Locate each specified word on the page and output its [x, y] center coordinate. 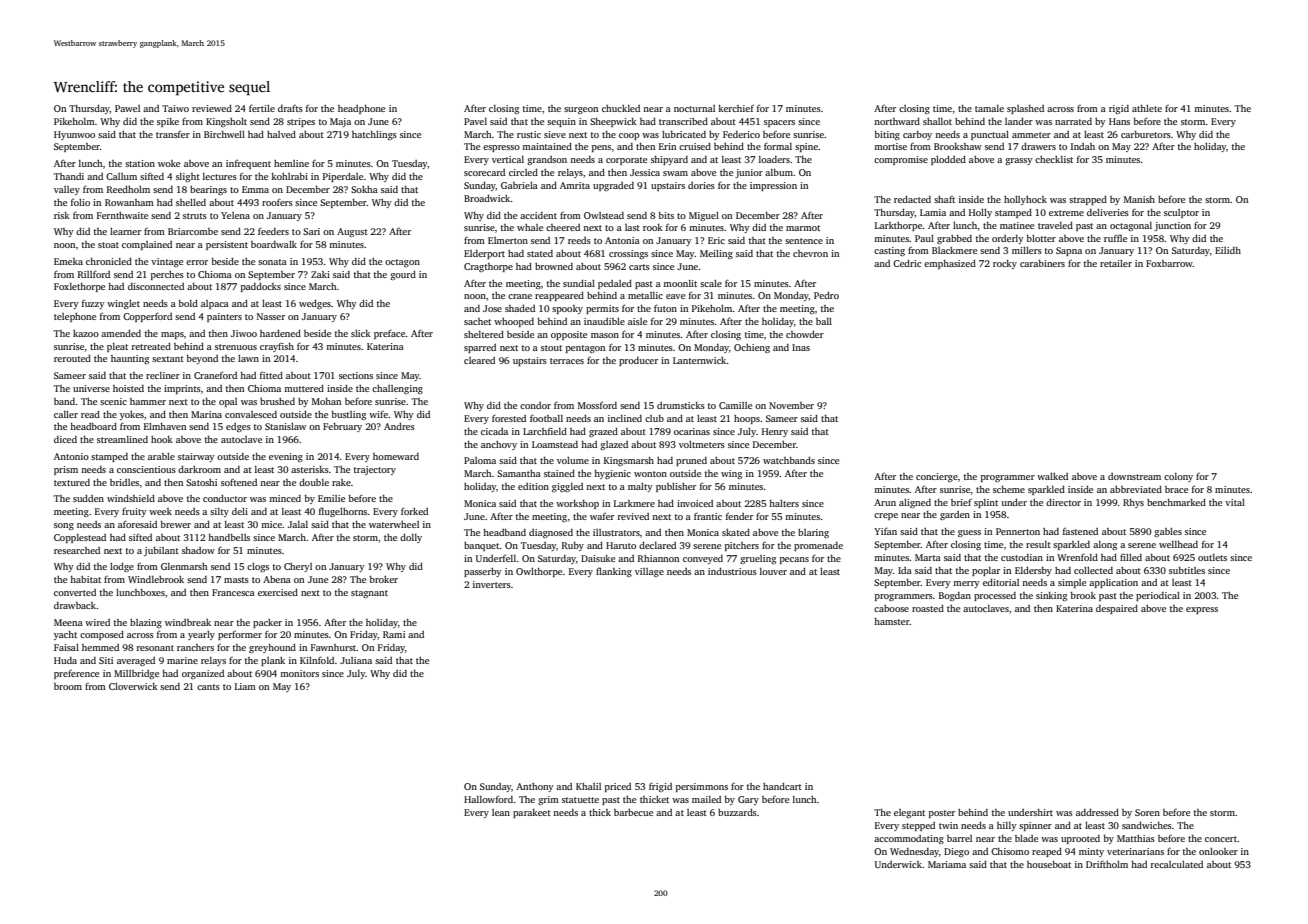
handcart [782, 786]
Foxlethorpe [79, 287]
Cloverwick [133, 686]
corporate [626, 161]
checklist [1054, 159]
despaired [1117, 609]
